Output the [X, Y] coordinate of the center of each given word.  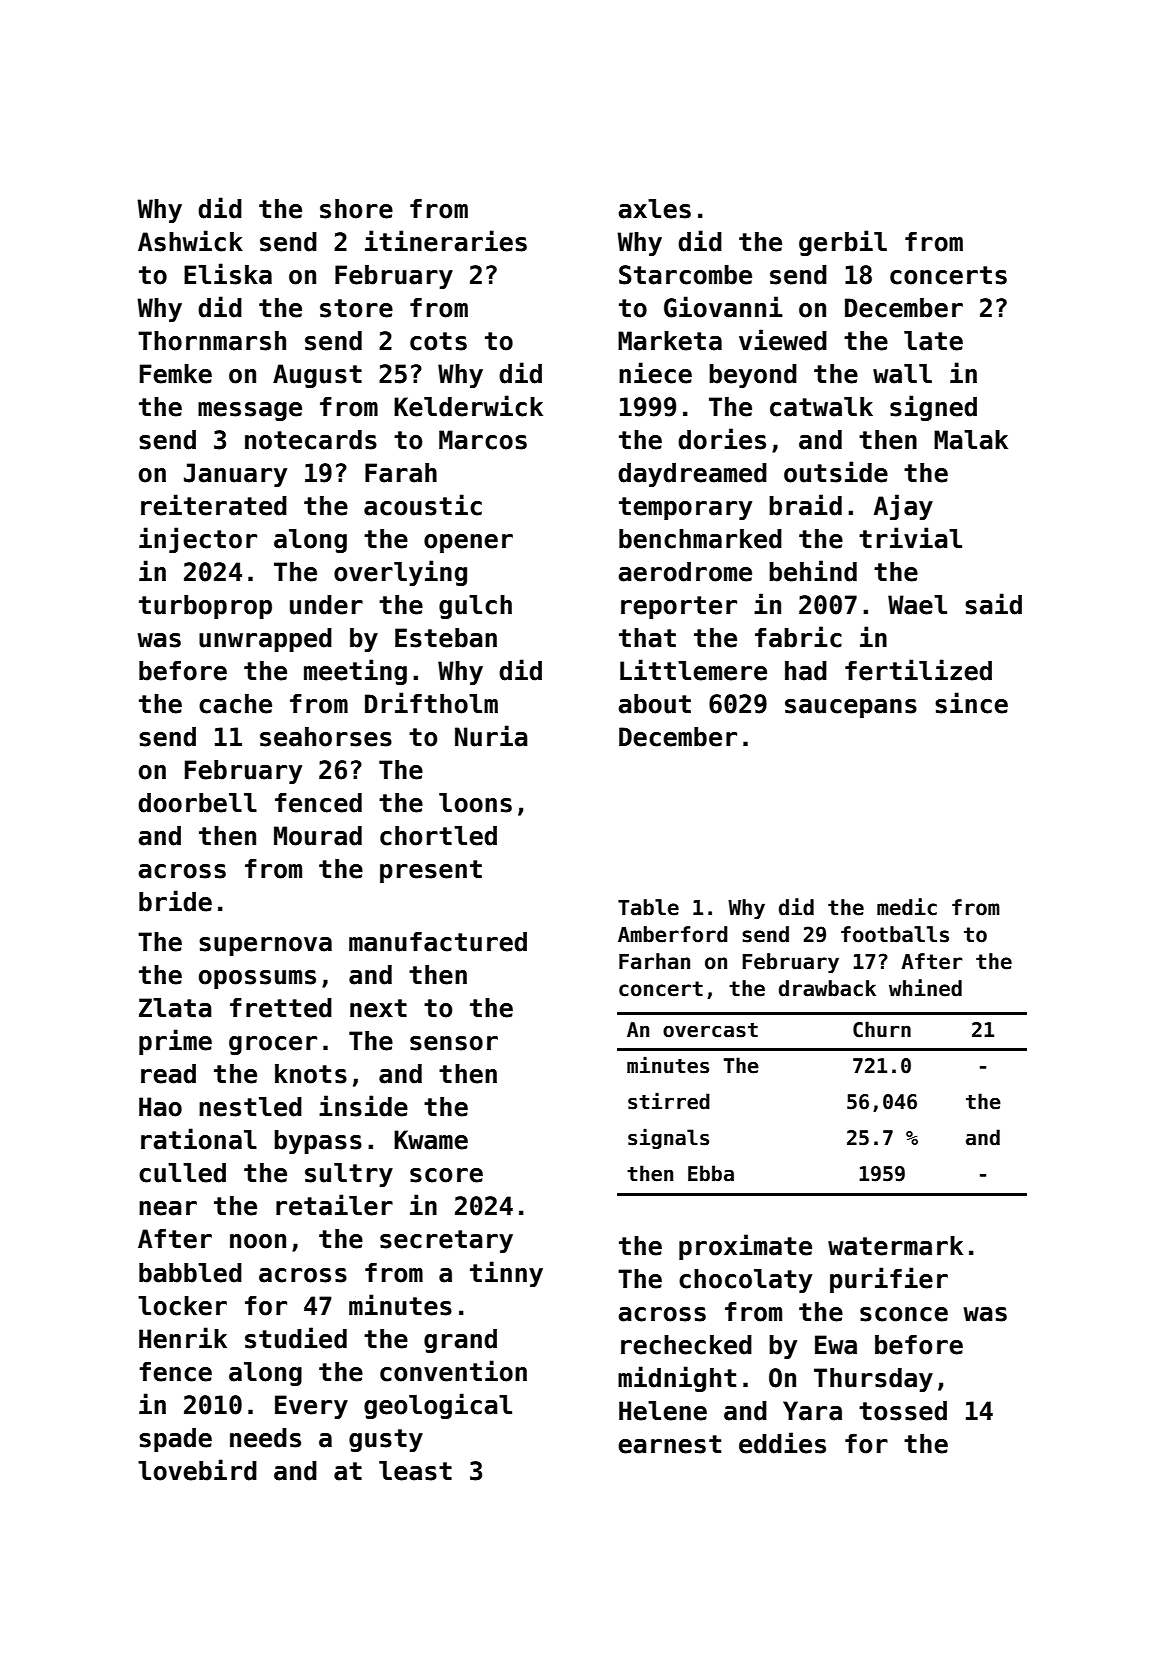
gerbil [843, 243]
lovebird [197, 1470]
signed [933, 408]
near [168, 1208]
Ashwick [190, 241]
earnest [669, 1444]
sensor [454, 1043]
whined [925, 988]
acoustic [423, 505]
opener [468, 543]
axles [654, 209]
